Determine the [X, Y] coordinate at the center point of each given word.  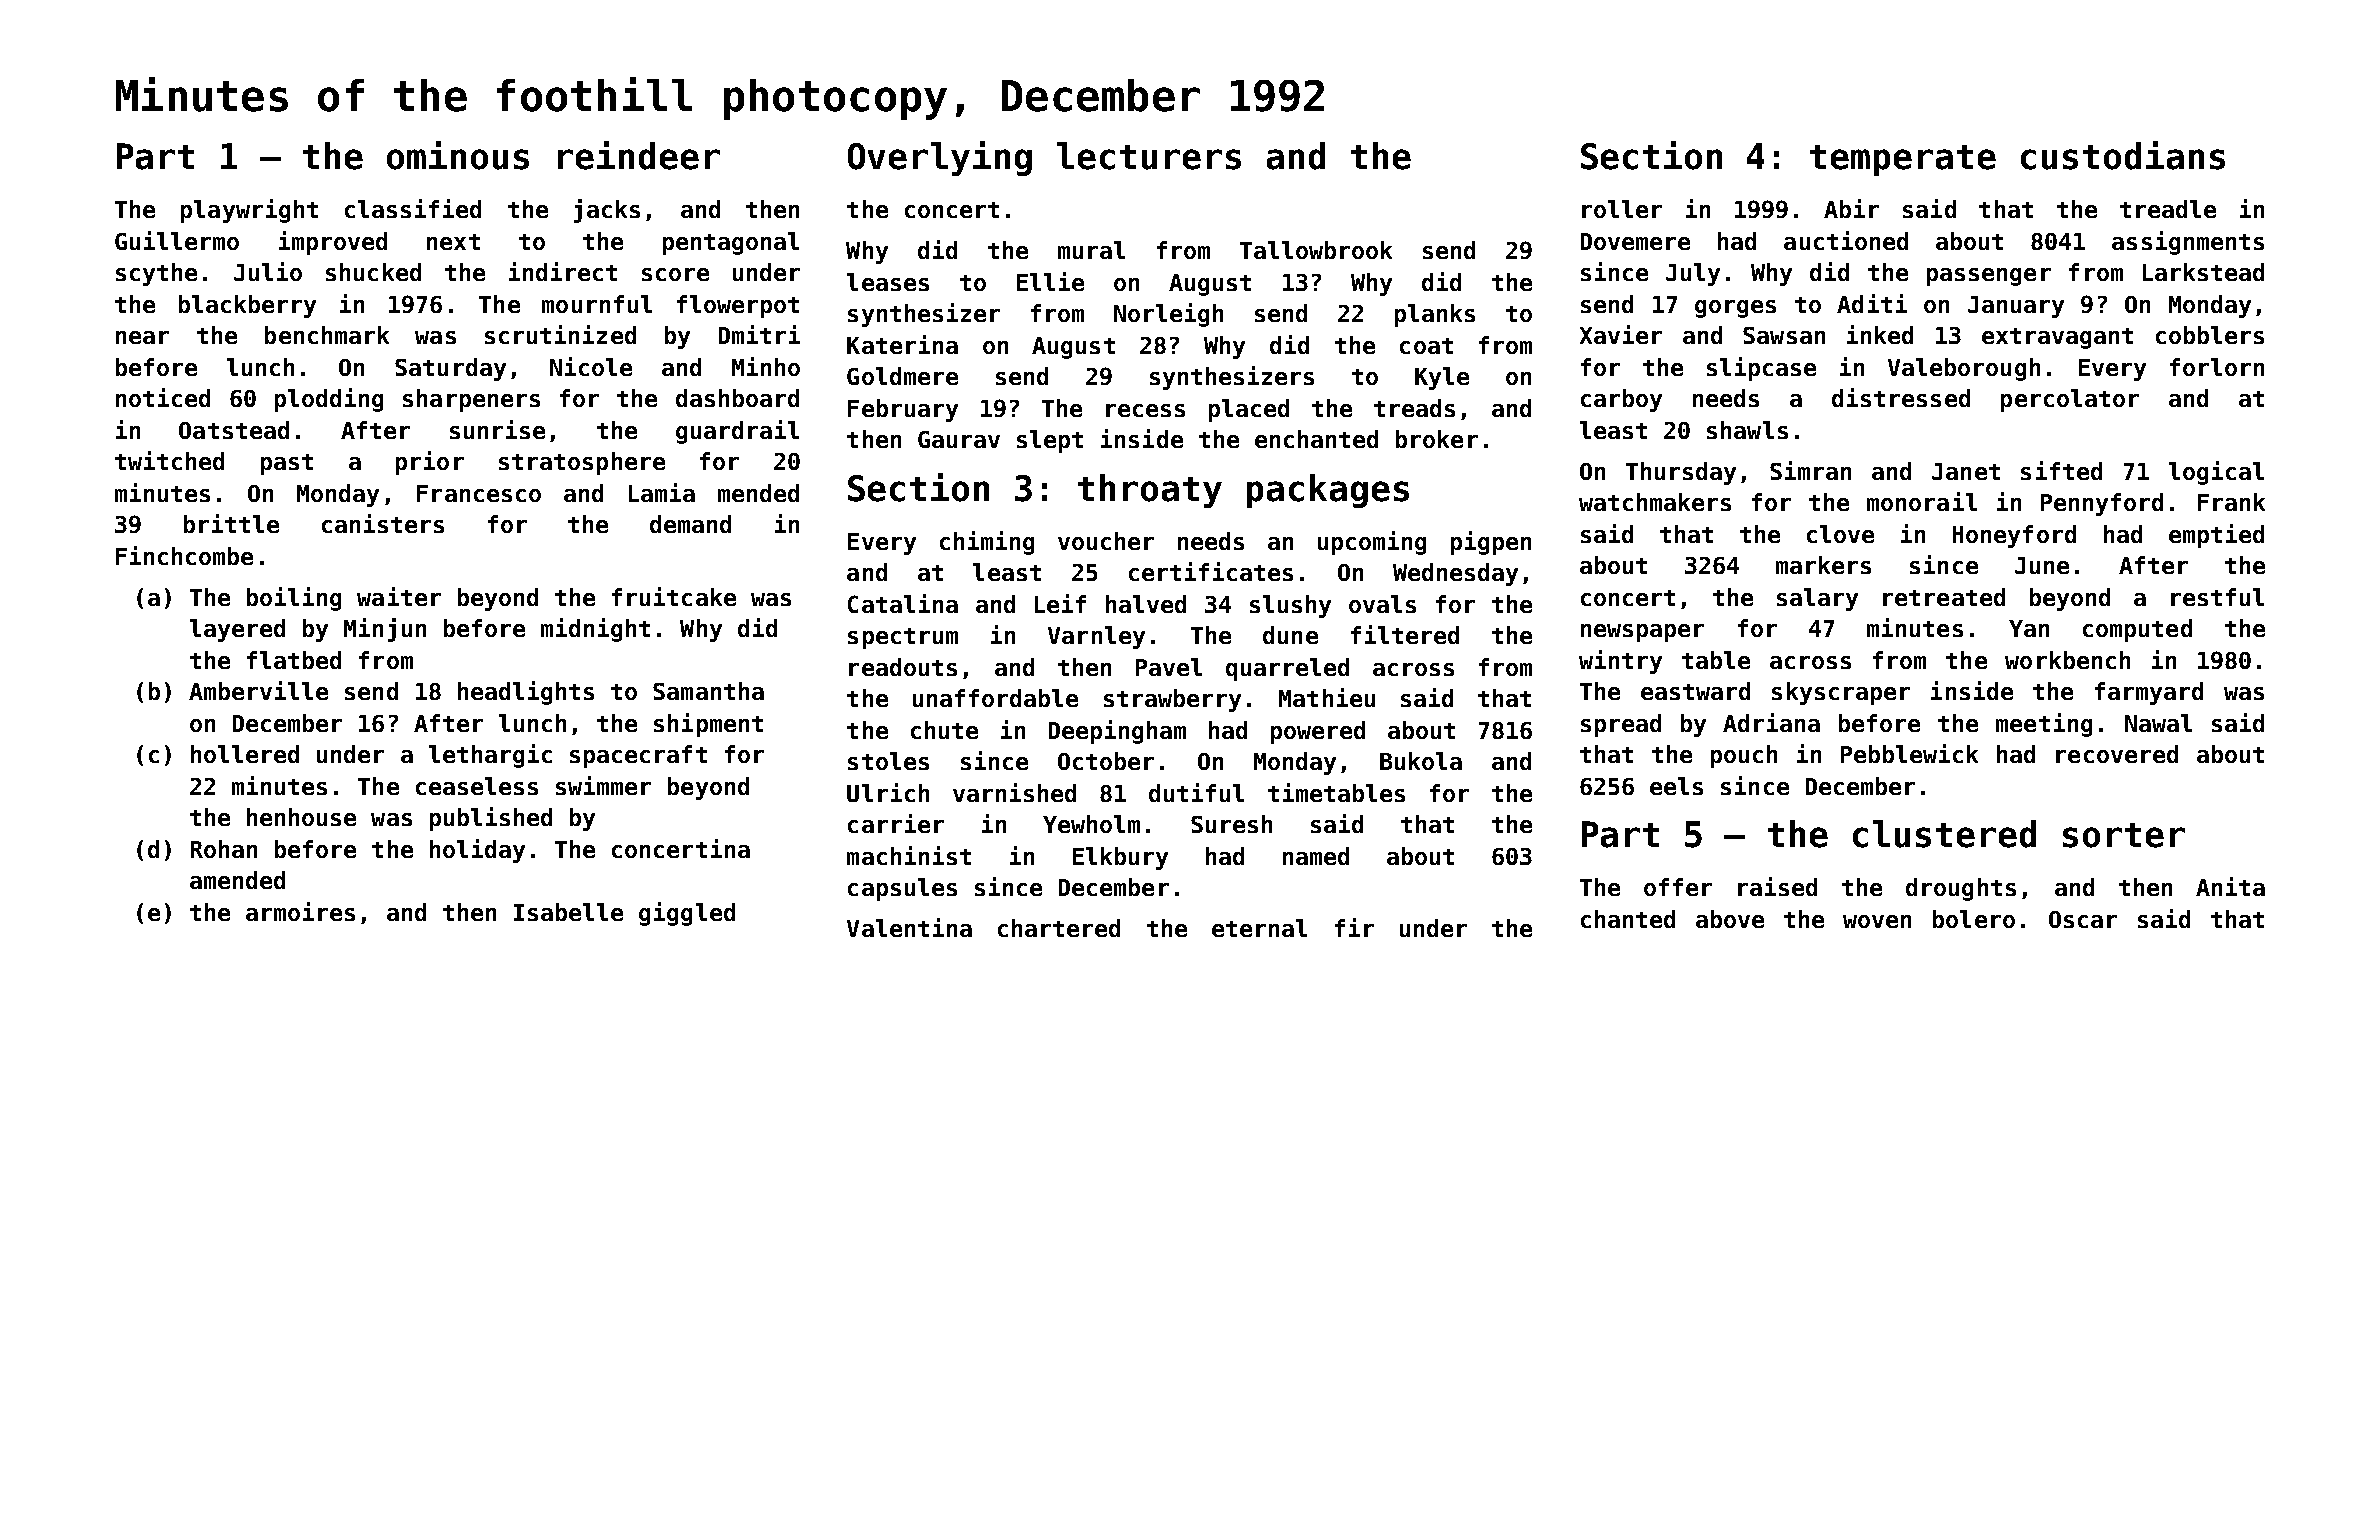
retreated [1944, 597]
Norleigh [1168, 315]
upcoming [1372, 543]
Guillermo [177, 240]
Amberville [258, 690]
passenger [1989, 277]
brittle [231, 523]
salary [1817, 599]
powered [1318, 732]
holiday [477, 851]
